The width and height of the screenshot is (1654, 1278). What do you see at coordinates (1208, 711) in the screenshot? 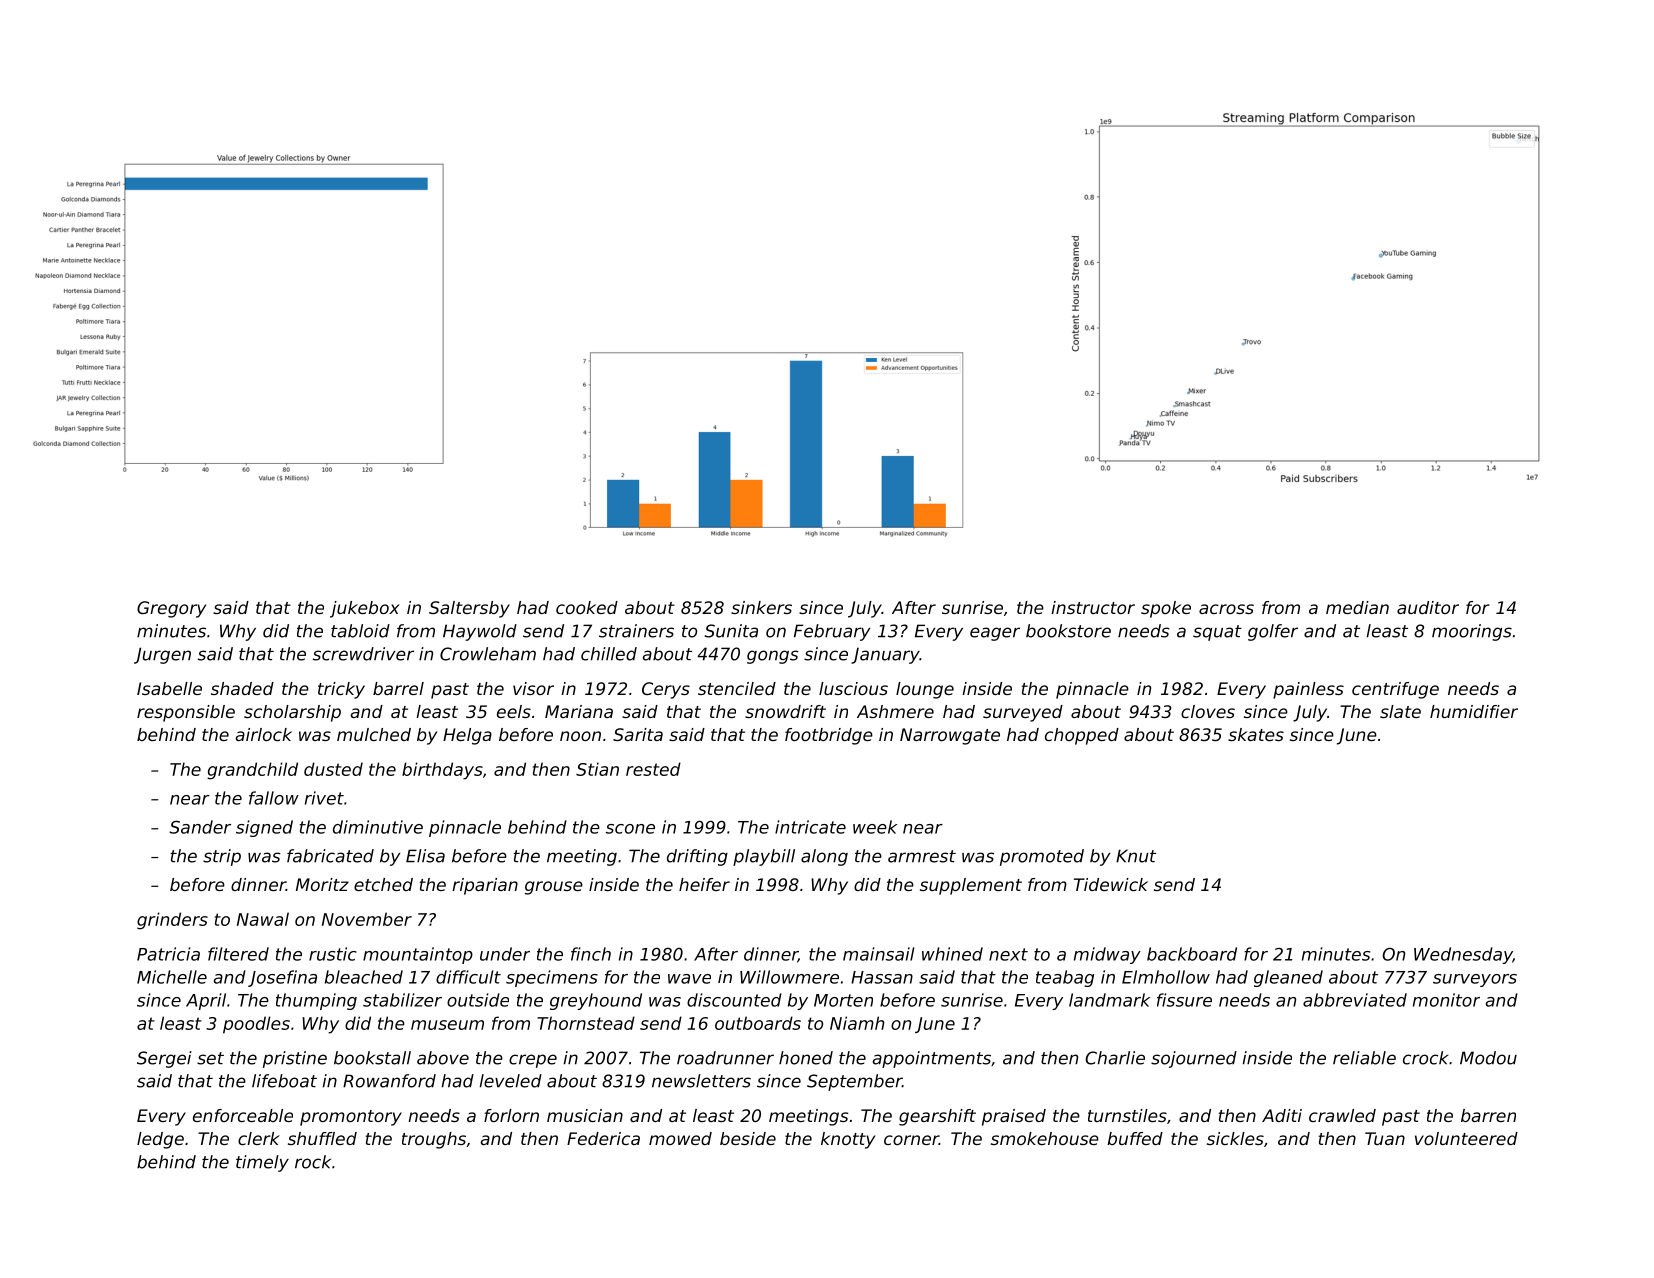
I see `cloves` at bounding box center [1208, 711].
